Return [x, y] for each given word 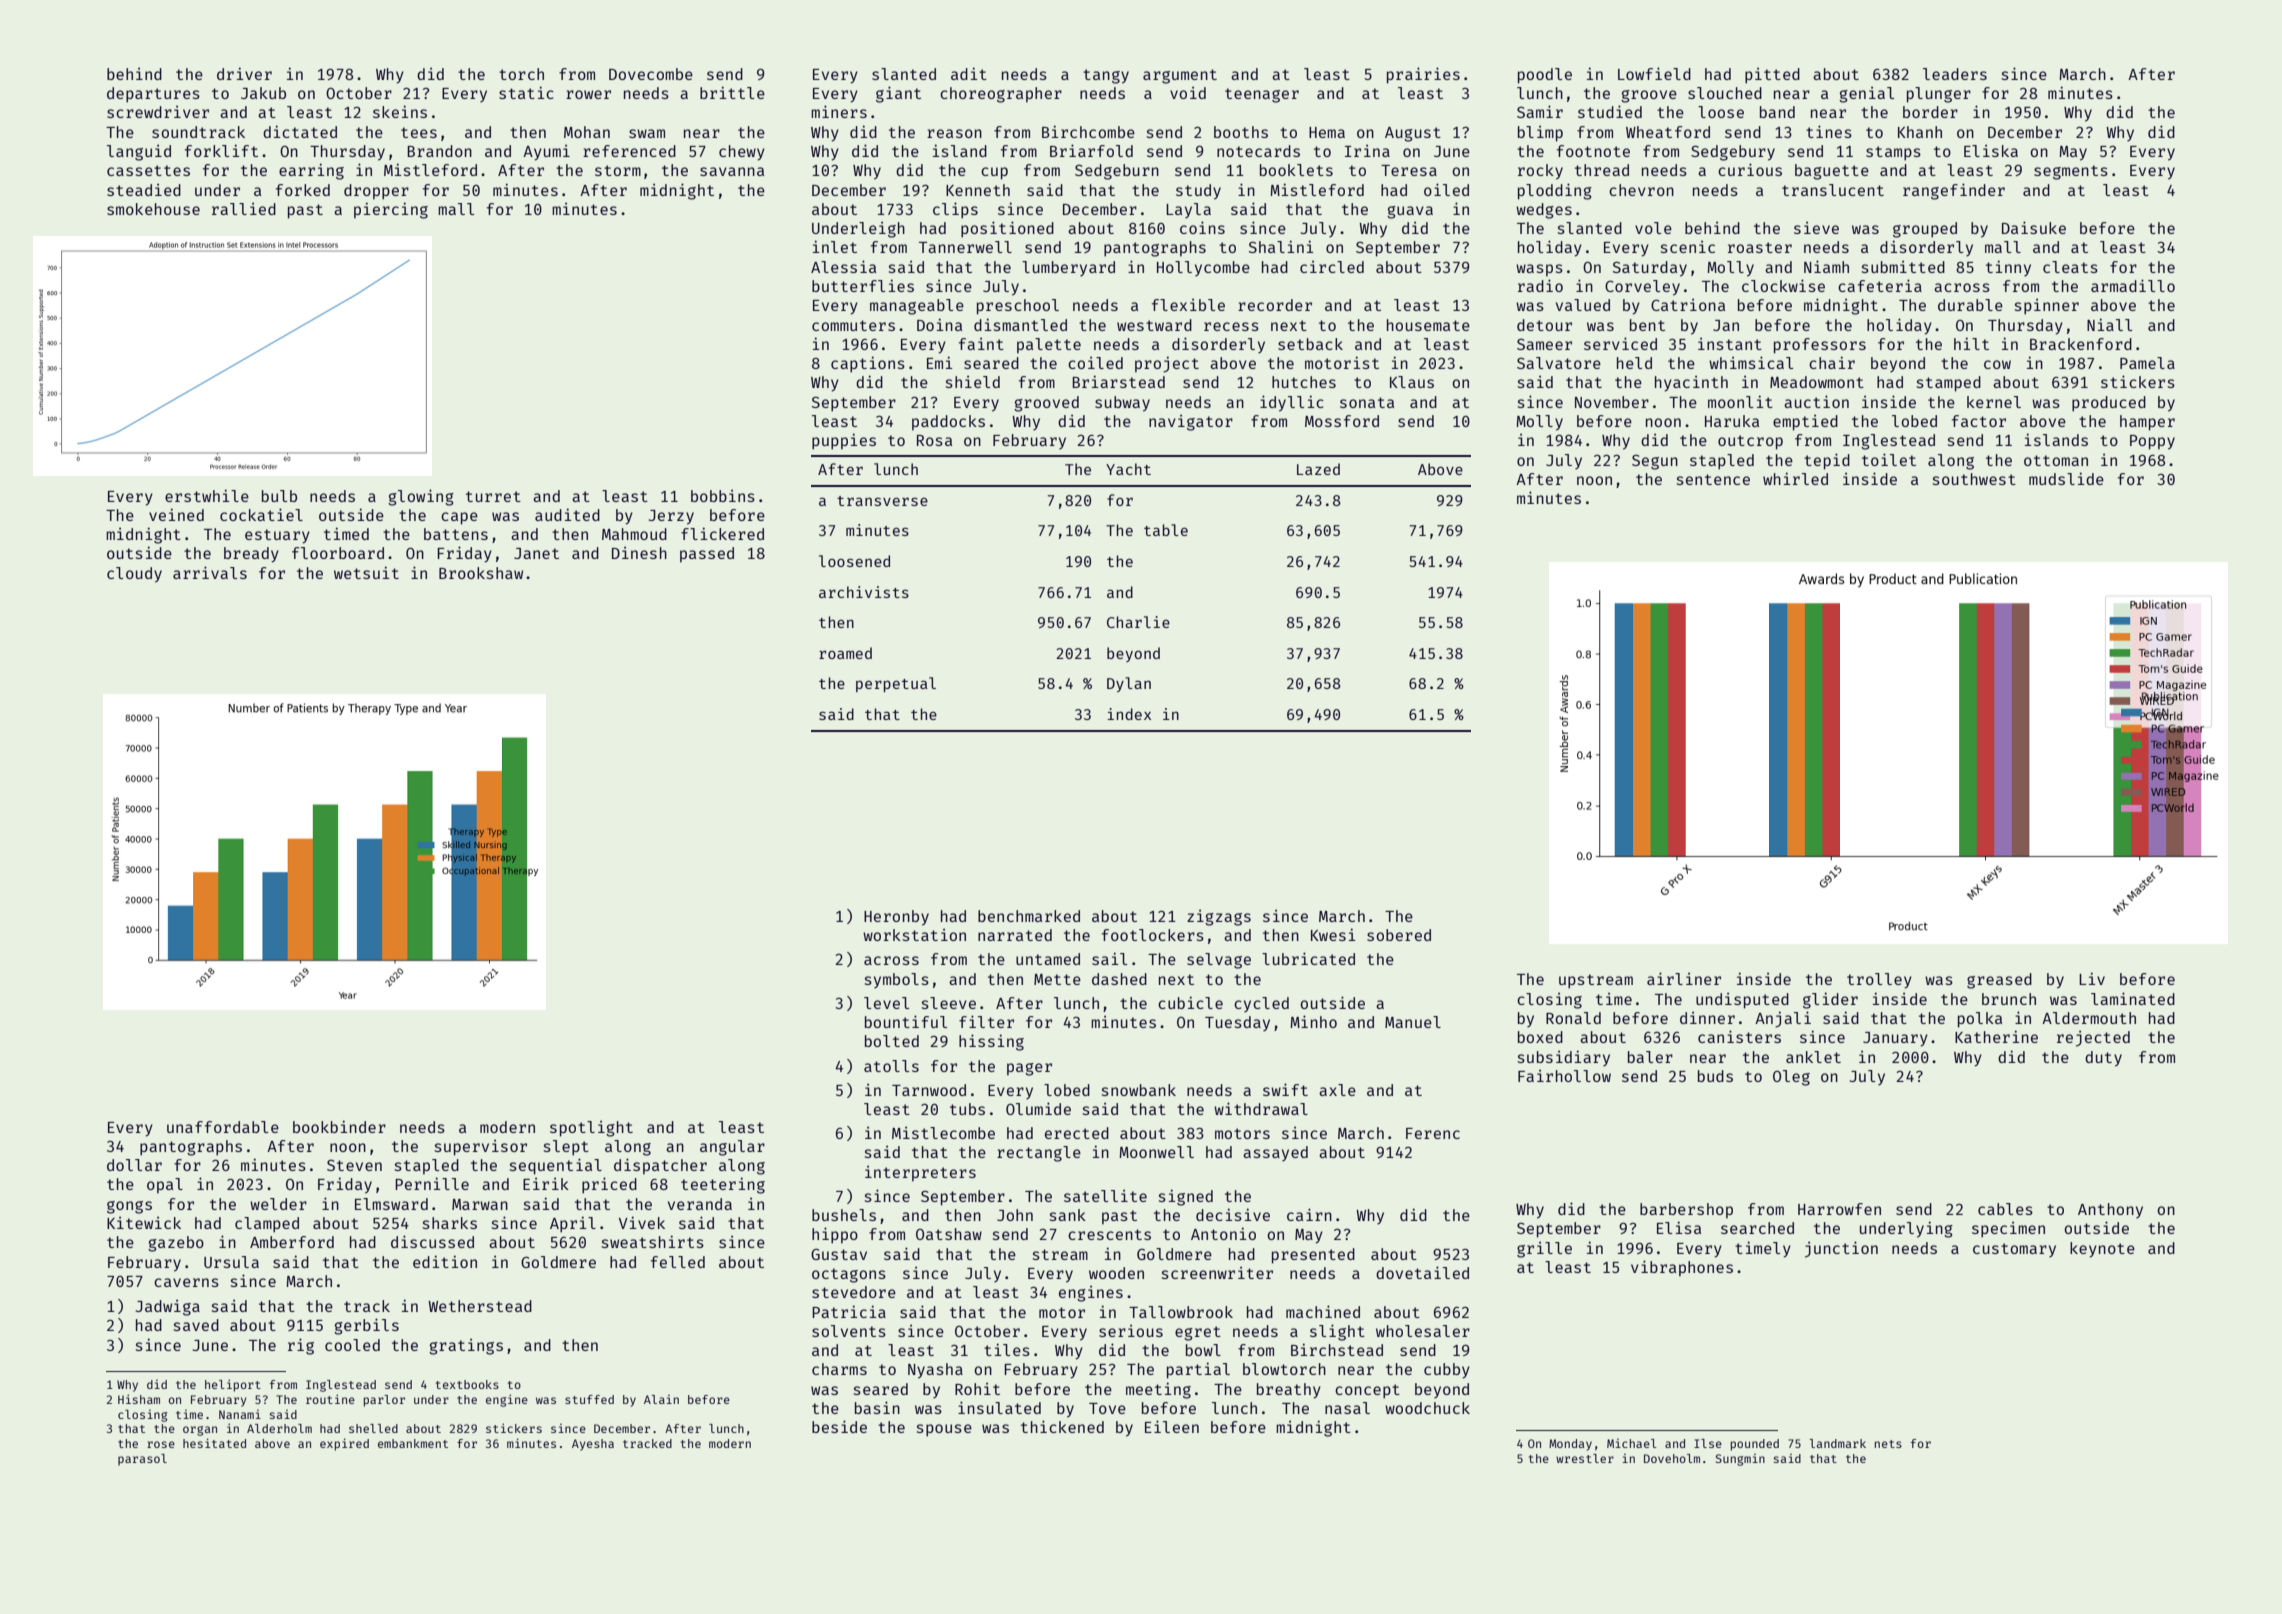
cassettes [148, 170]
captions [868, 364]
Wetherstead [480, 1306]
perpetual [896, 684]
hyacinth [1691, 384]
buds [1715, 1076]
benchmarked [1029, 916]
